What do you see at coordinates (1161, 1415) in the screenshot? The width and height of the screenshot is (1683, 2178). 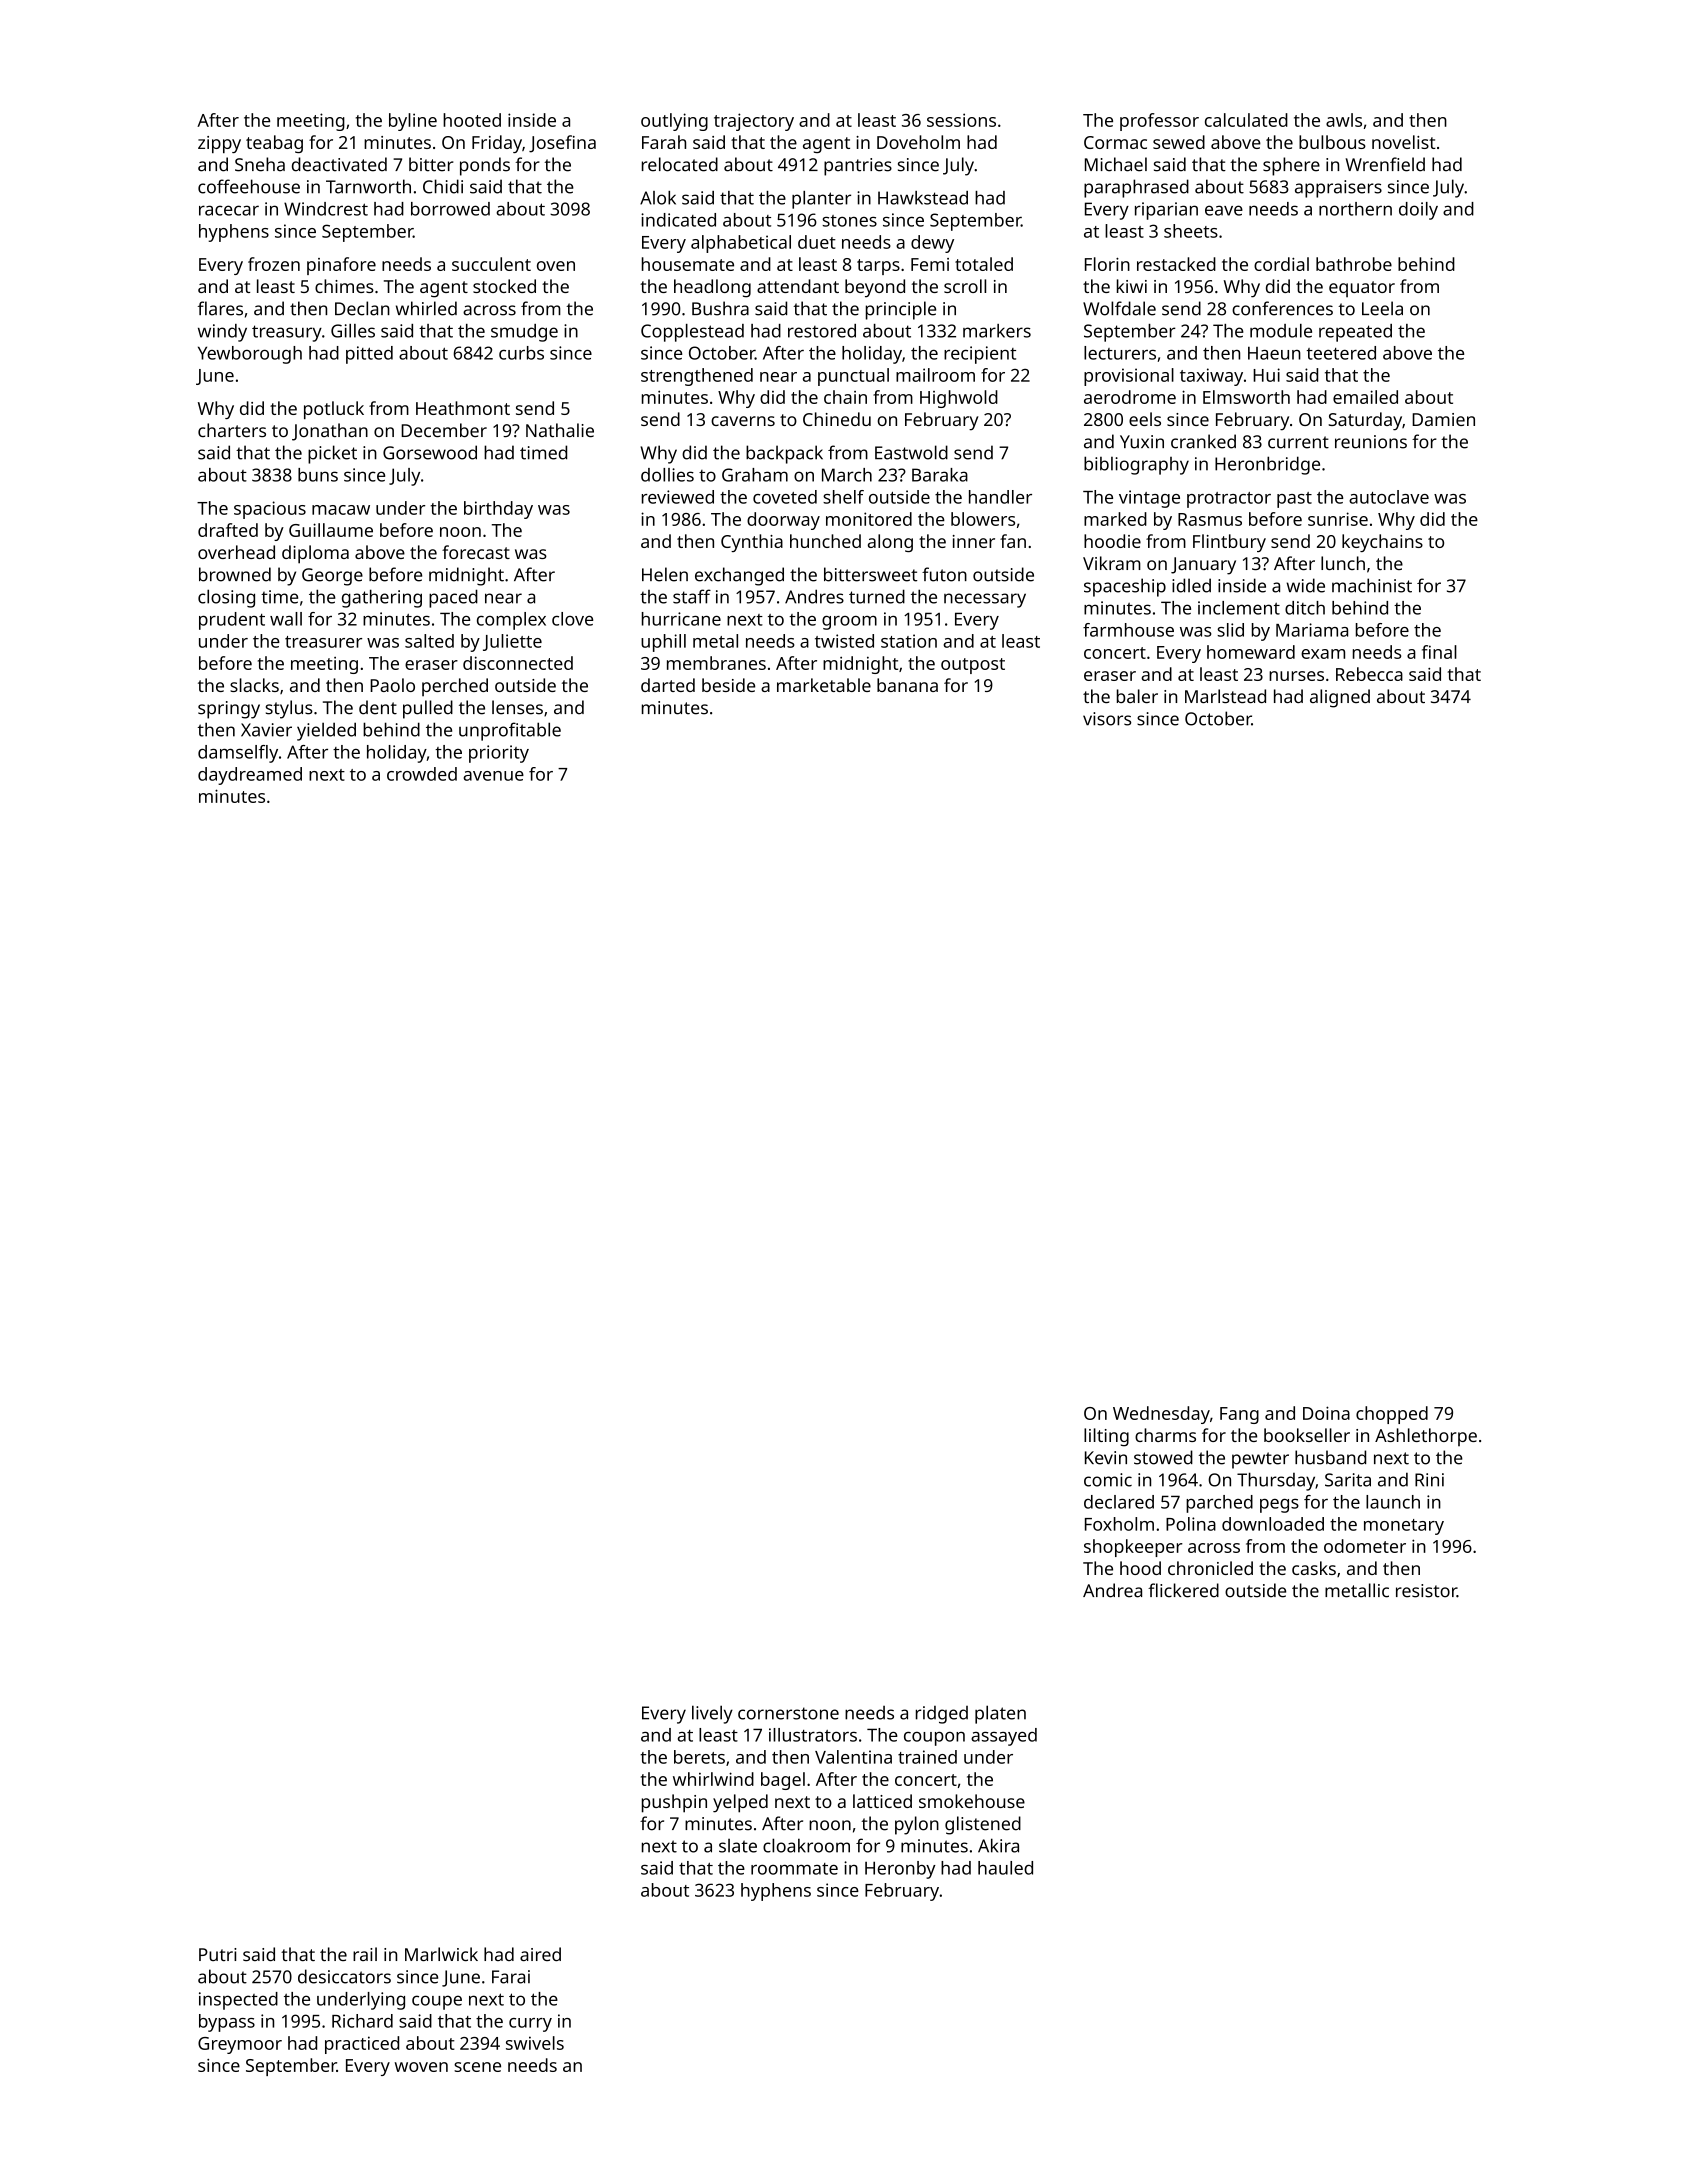 I see `Wednesday` at bounding box center [1161, 1415].
